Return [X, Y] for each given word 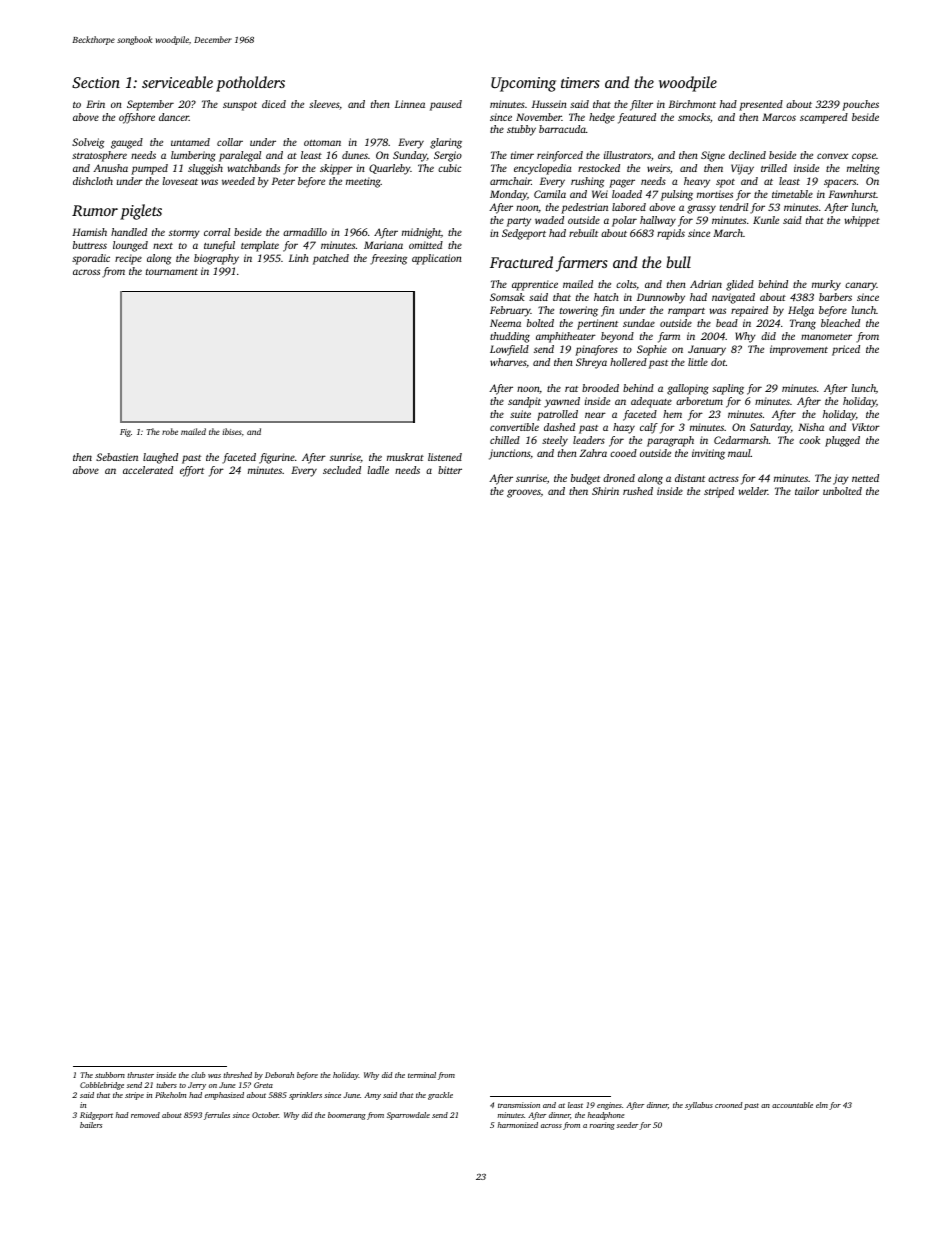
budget [585, 479]
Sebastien [117, 457]
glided [740, 285]
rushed [638, 491]
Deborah [279, 1075]
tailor [807, 491]
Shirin [605, 491]
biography [216, 259]
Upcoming [523, 84]
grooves [524, 493]
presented [761, 105]
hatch [606, 297]
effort [192, 471]
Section [96, 82]
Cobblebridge [102, 1086]
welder [753, 491]
